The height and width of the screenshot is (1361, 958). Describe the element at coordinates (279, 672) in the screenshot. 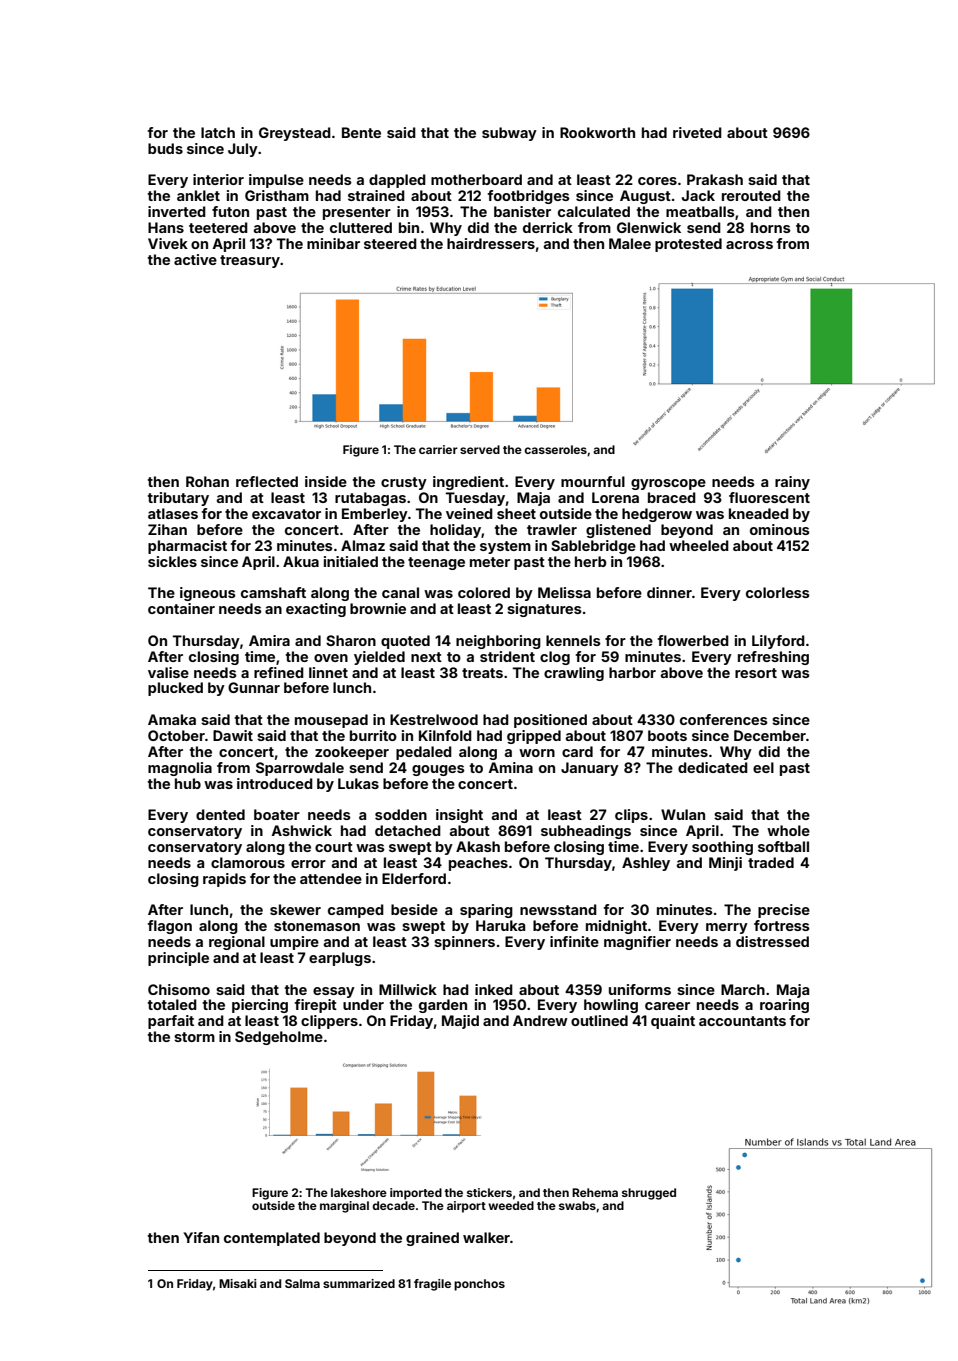

I see `refined` at that location.
